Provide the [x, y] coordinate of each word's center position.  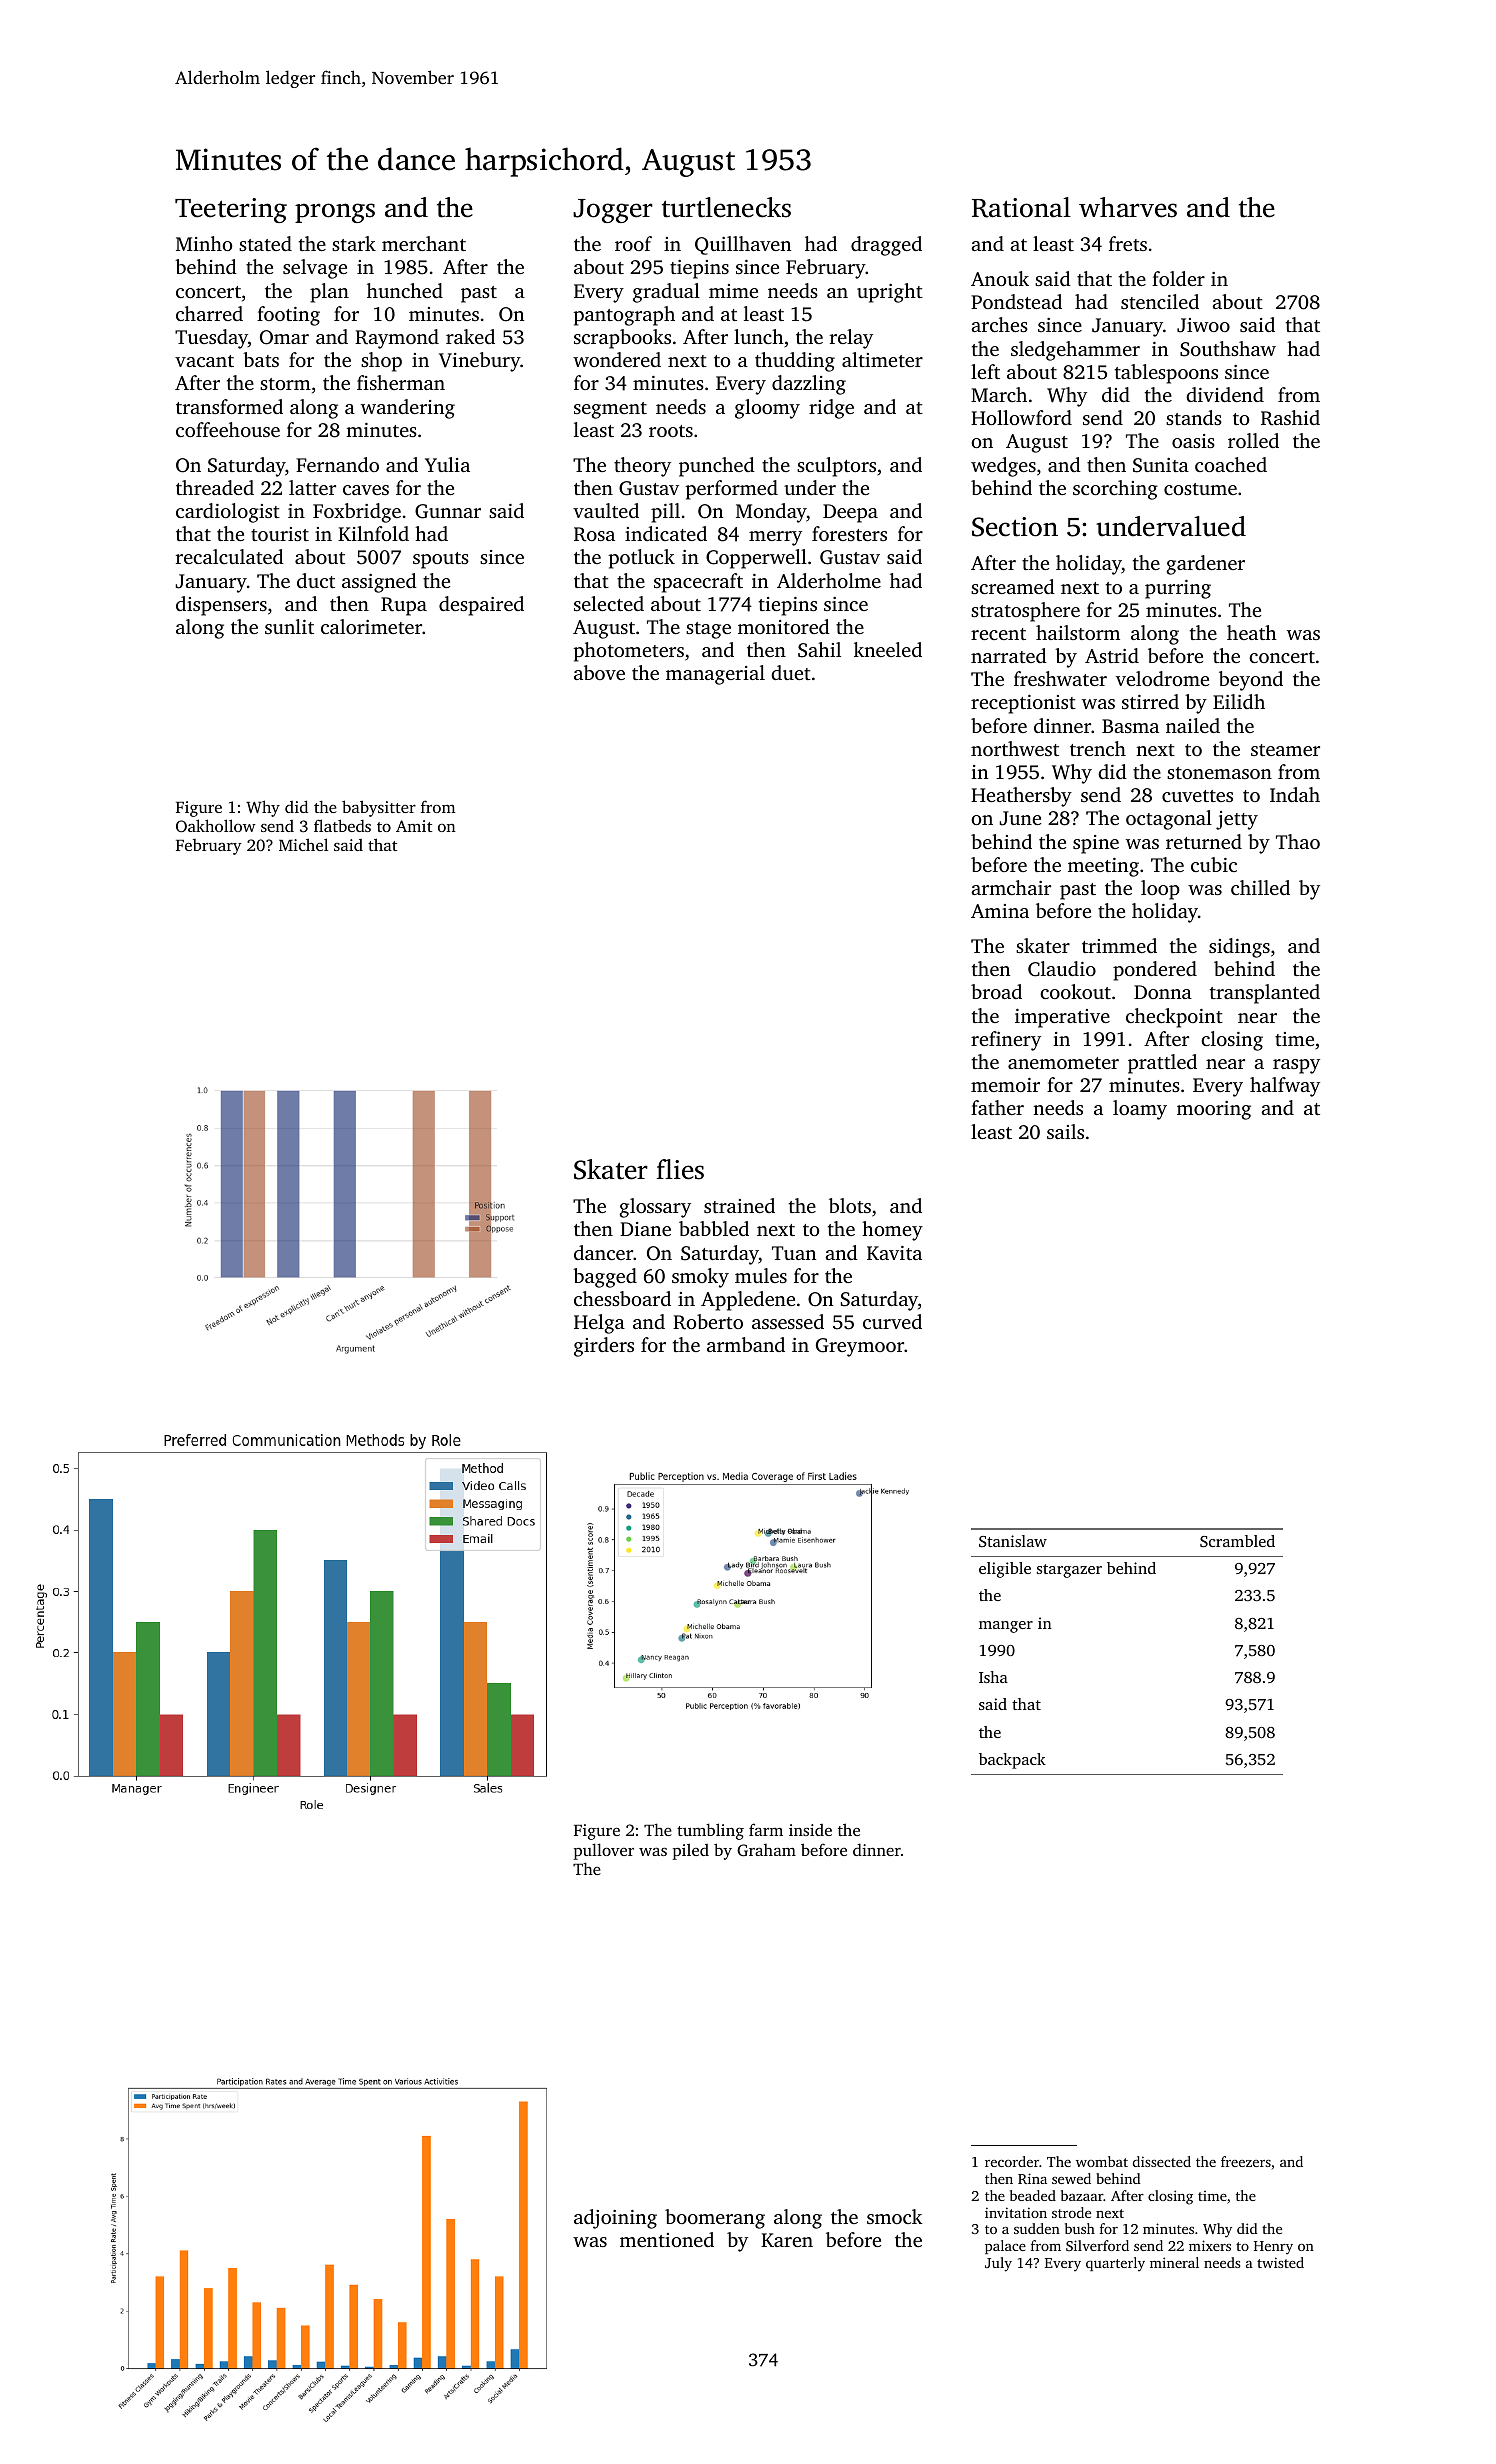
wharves [1128, 207]
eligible [1005, 1570]
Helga [599, 1324]
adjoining [615, 2219]
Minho [204, 243]
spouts [441, 560]
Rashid [1290, 418]
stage [708, 630]
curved [892, 1321]
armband [746, 1344]
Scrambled [1237, 1541]
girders [604, 1347]
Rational [1021, 207]
